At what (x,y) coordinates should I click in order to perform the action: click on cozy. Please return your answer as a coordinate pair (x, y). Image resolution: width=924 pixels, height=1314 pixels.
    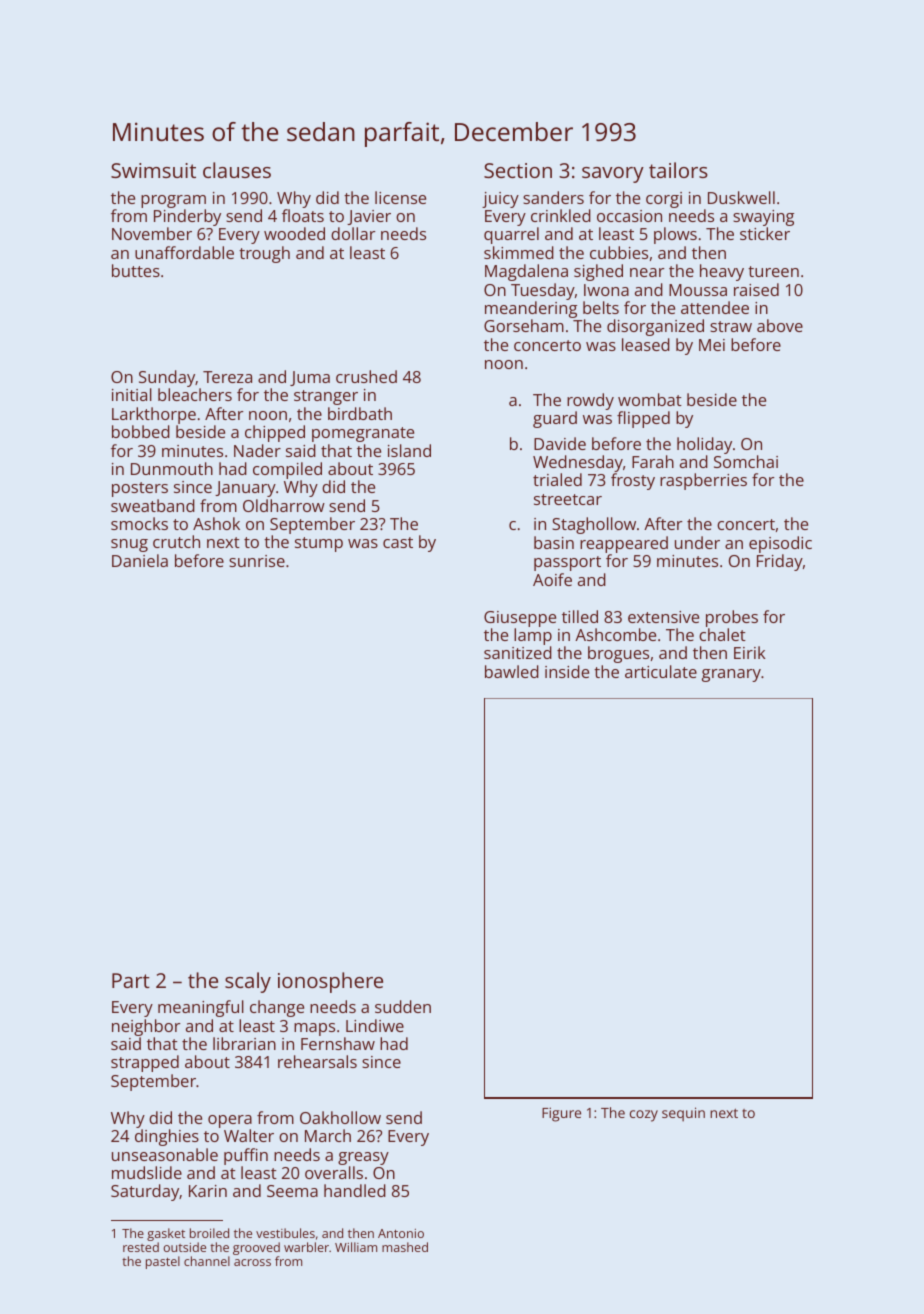
    Looking at the image, I should click on (644, 1116).
